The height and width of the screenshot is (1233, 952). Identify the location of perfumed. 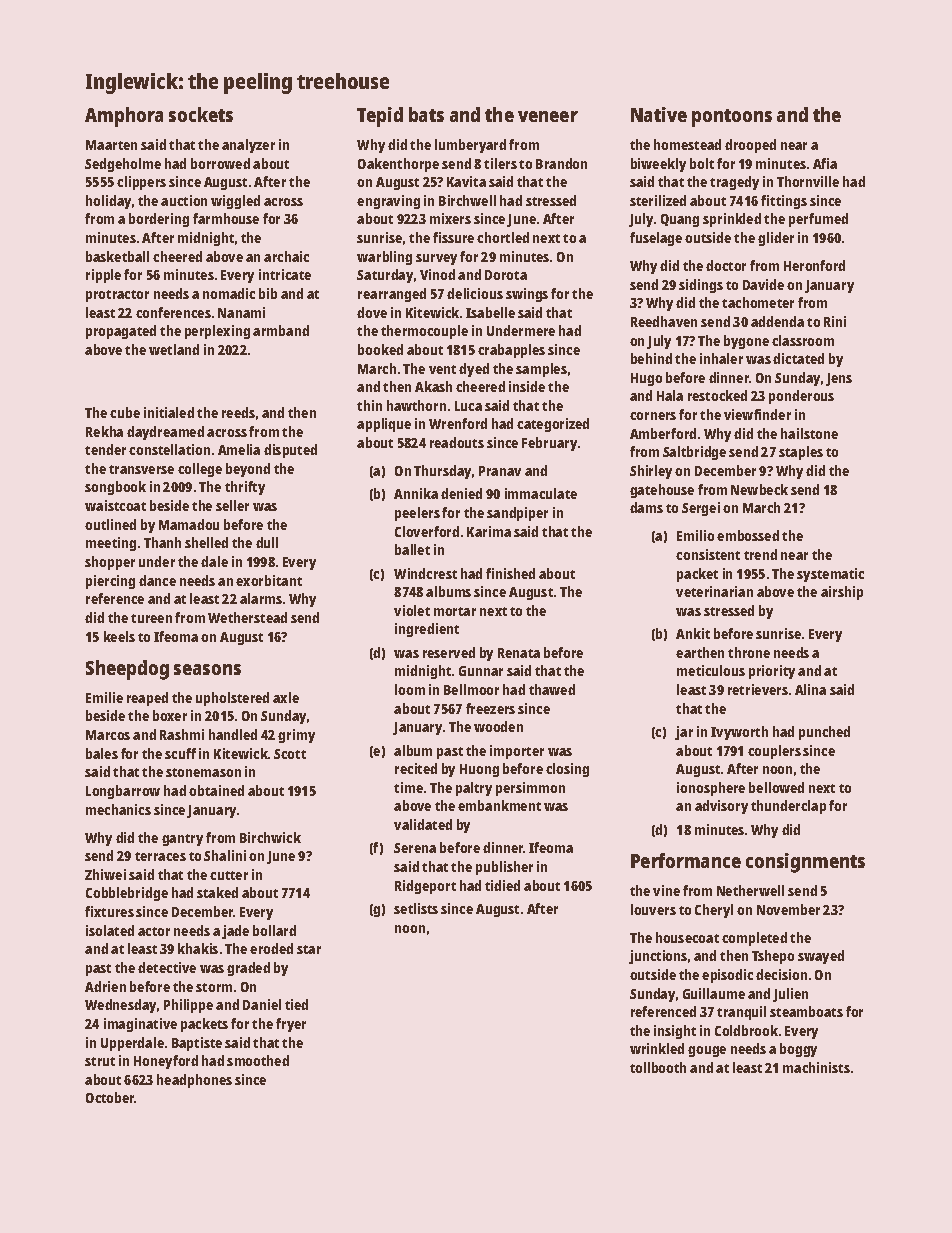
(818, 220).
